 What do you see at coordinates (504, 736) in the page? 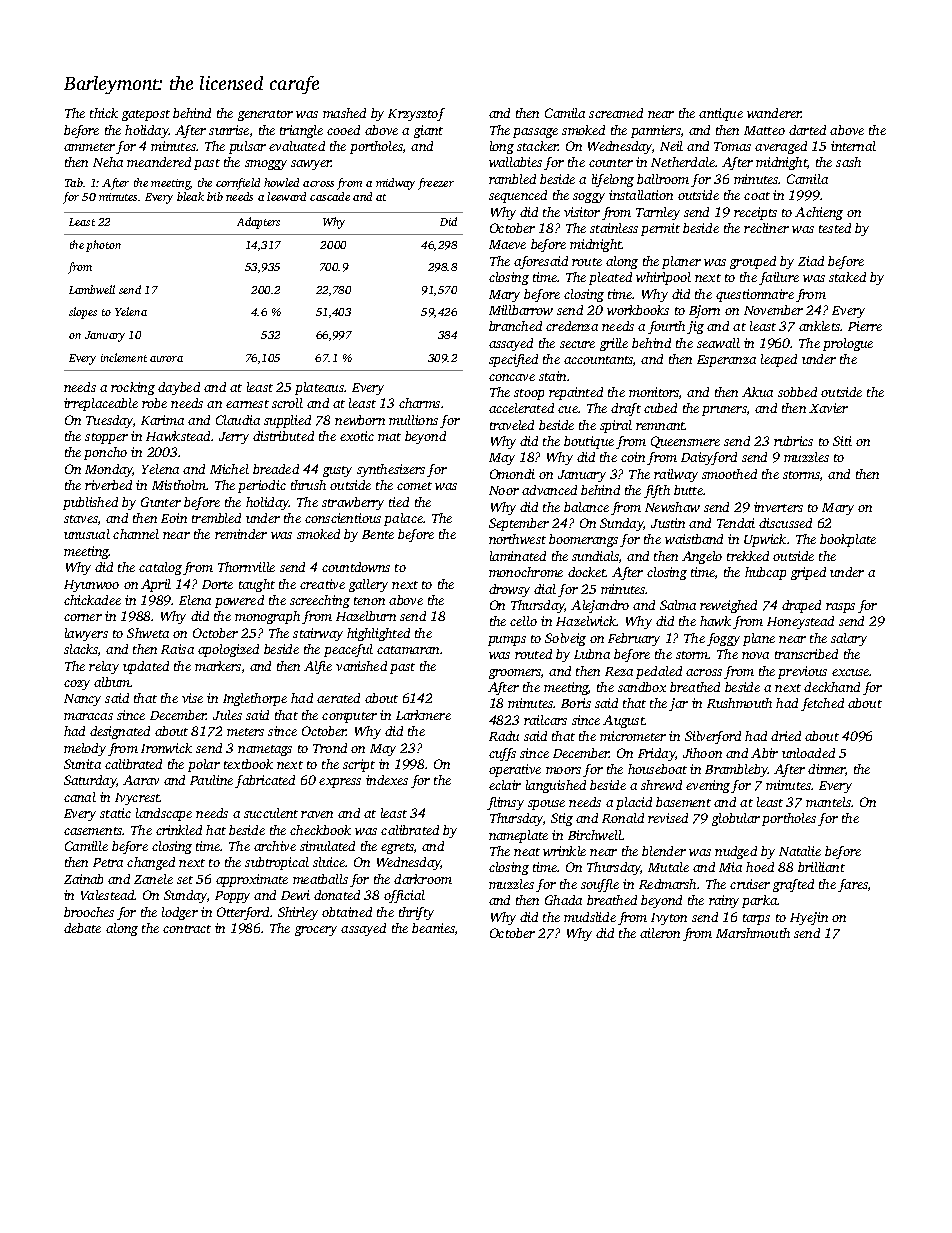
I see `Radu` at bounding box center [504, 736].
